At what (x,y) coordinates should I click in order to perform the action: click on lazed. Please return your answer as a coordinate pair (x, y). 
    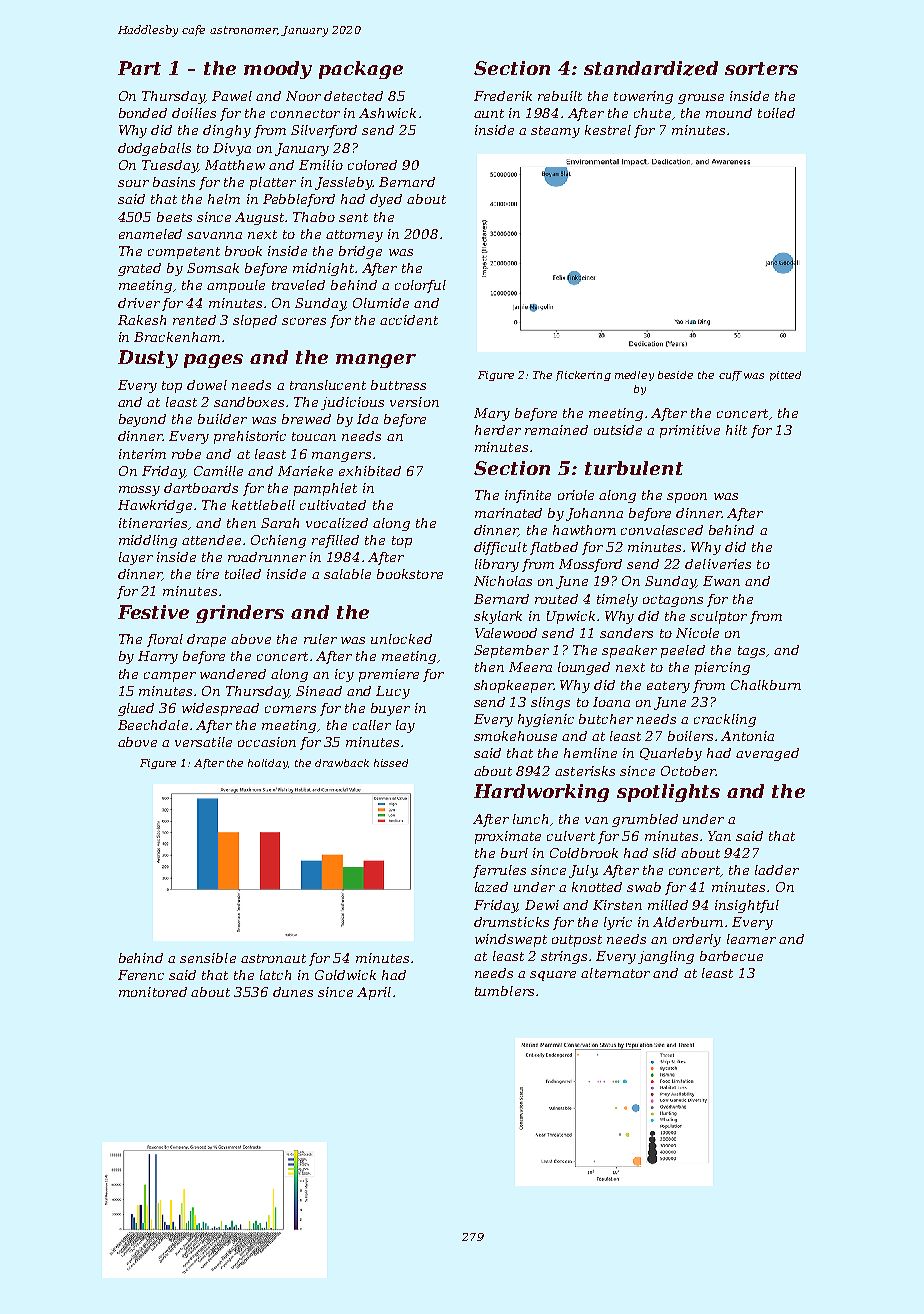
    Looking at the image, I should click on (491, 887).
